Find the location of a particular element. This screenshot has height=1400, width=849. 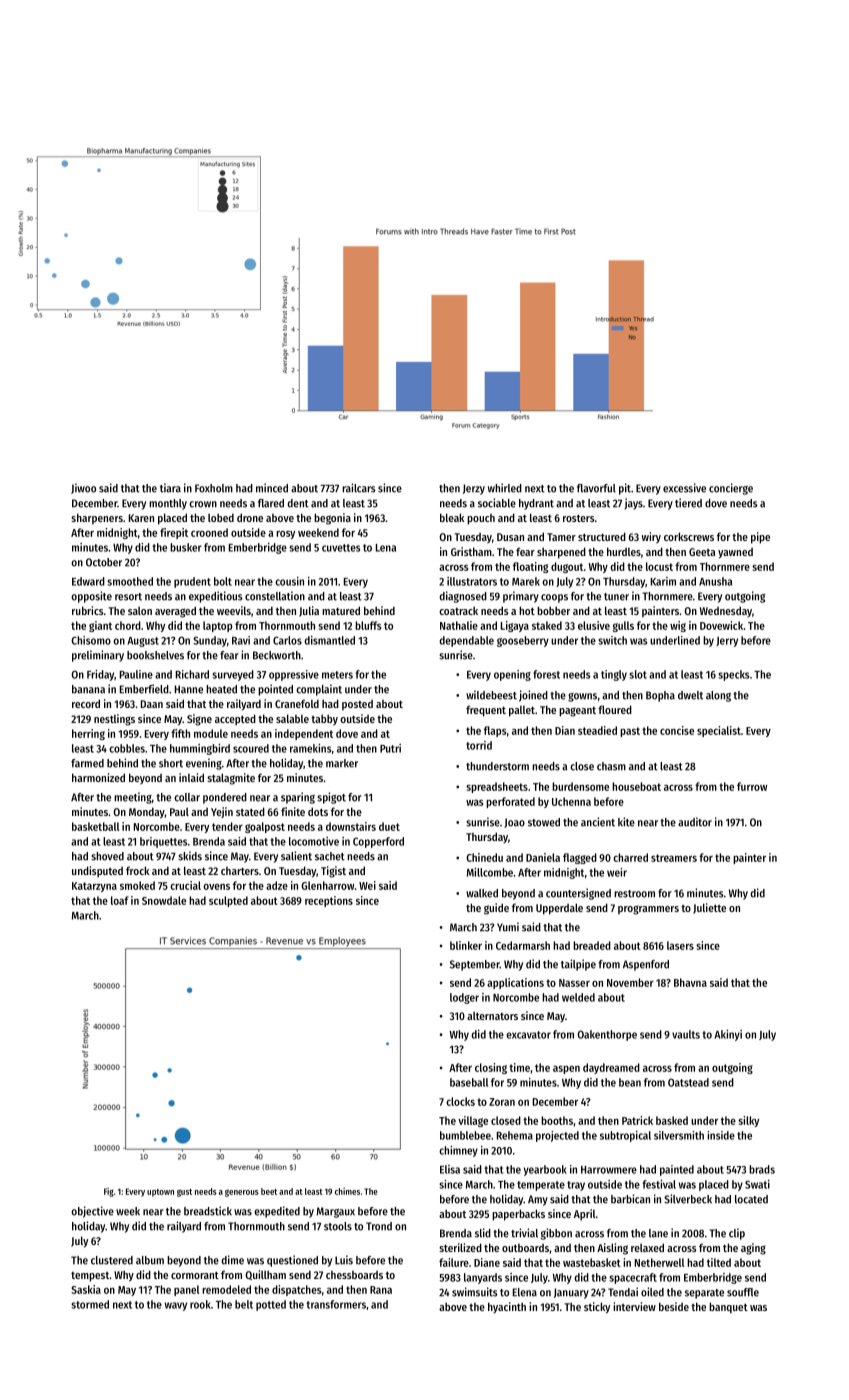

opposite is located at coordinates (91, 597).
